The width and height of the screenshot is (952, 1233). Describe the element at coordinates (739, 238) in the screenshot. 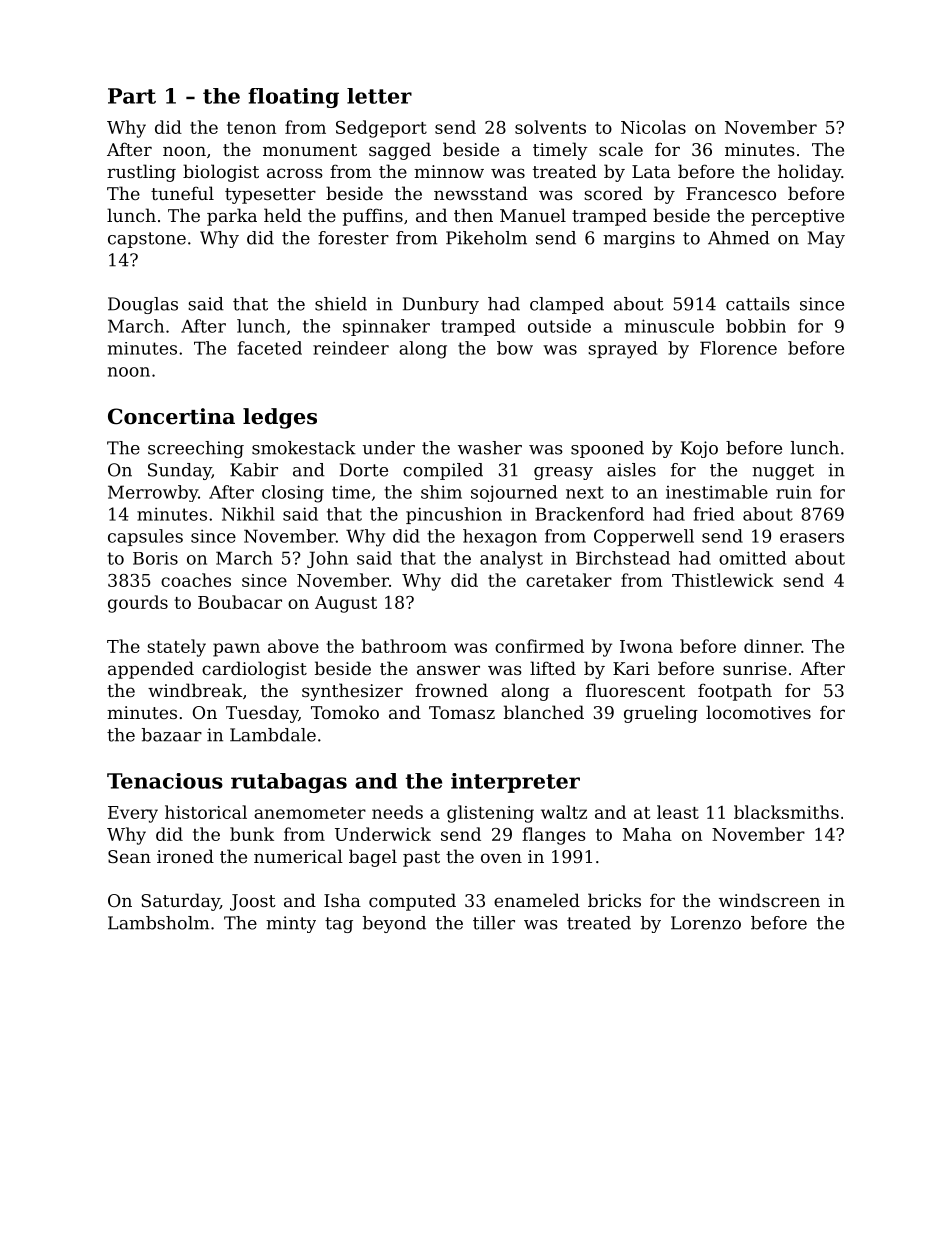

I see `Ahmed` at that location.
